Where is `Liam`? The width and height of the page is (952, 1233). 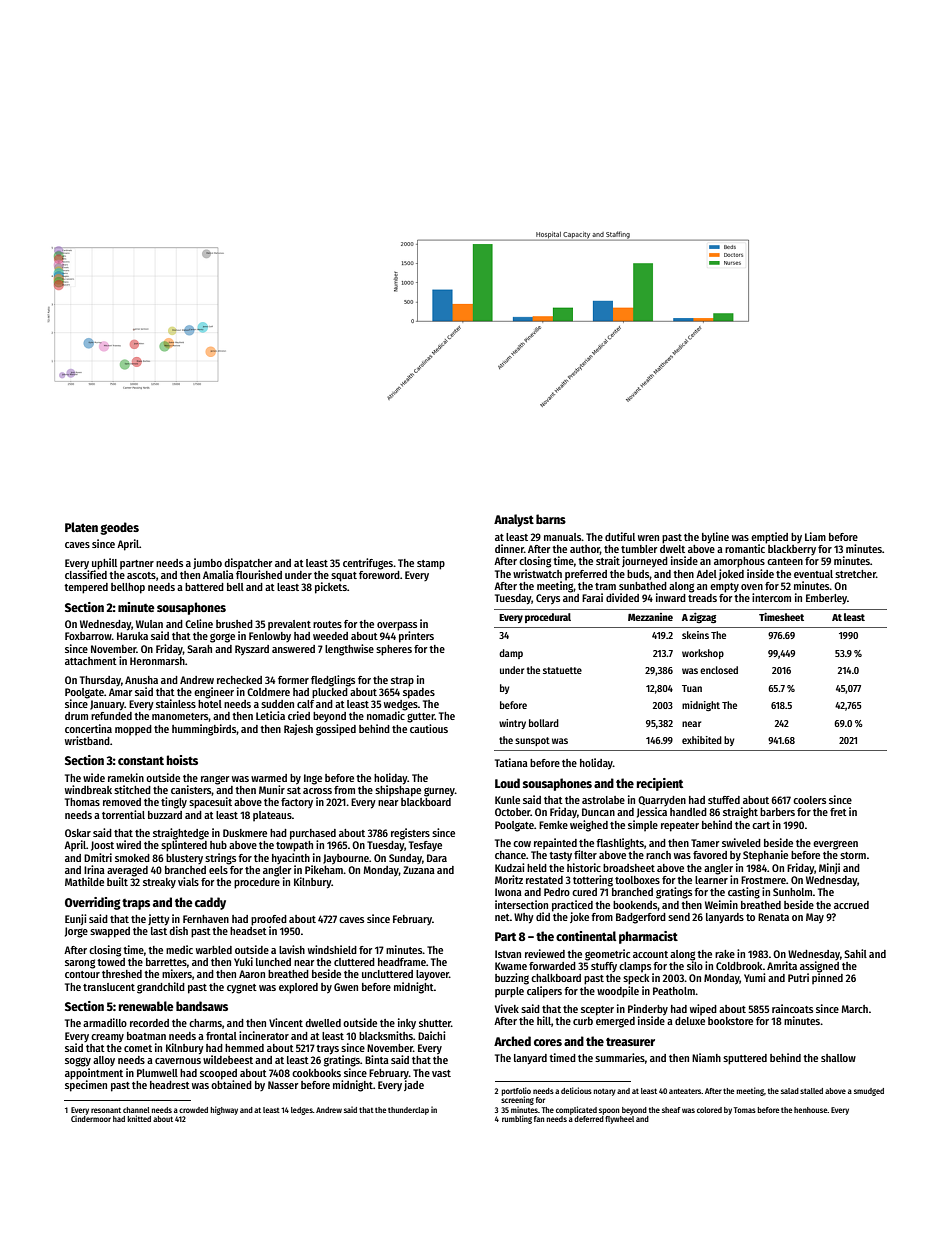 Liam is located at coordinates (815, 536).
